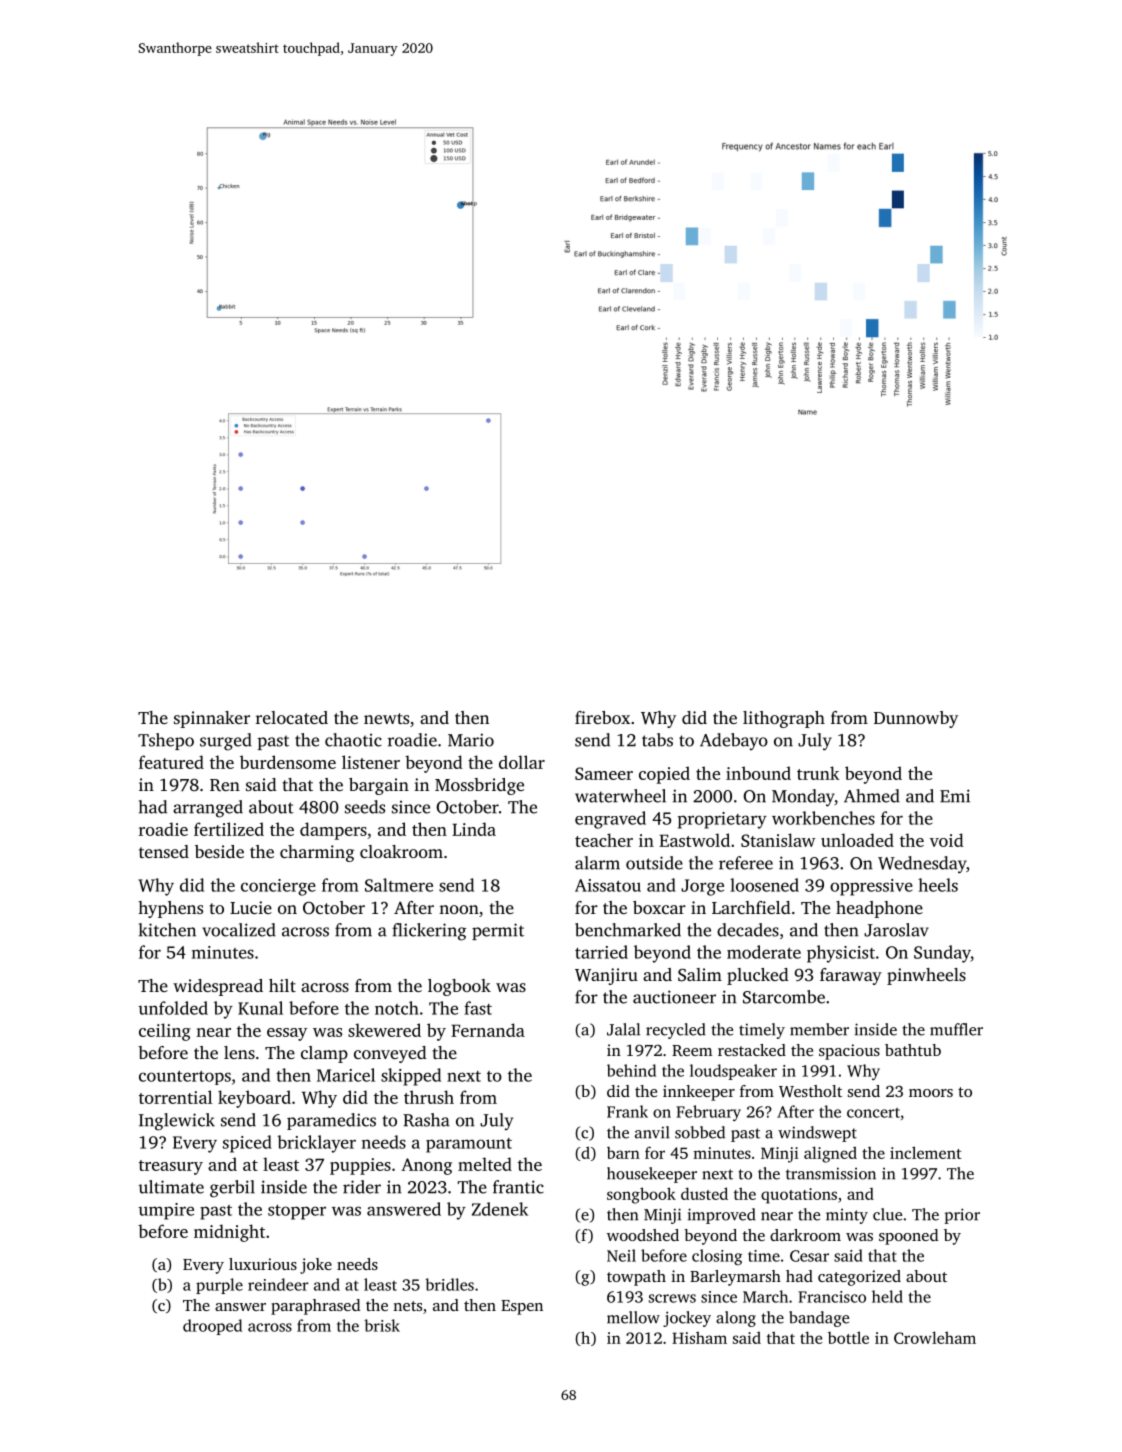  I want to click on Aissatou, so click(608, 885).
